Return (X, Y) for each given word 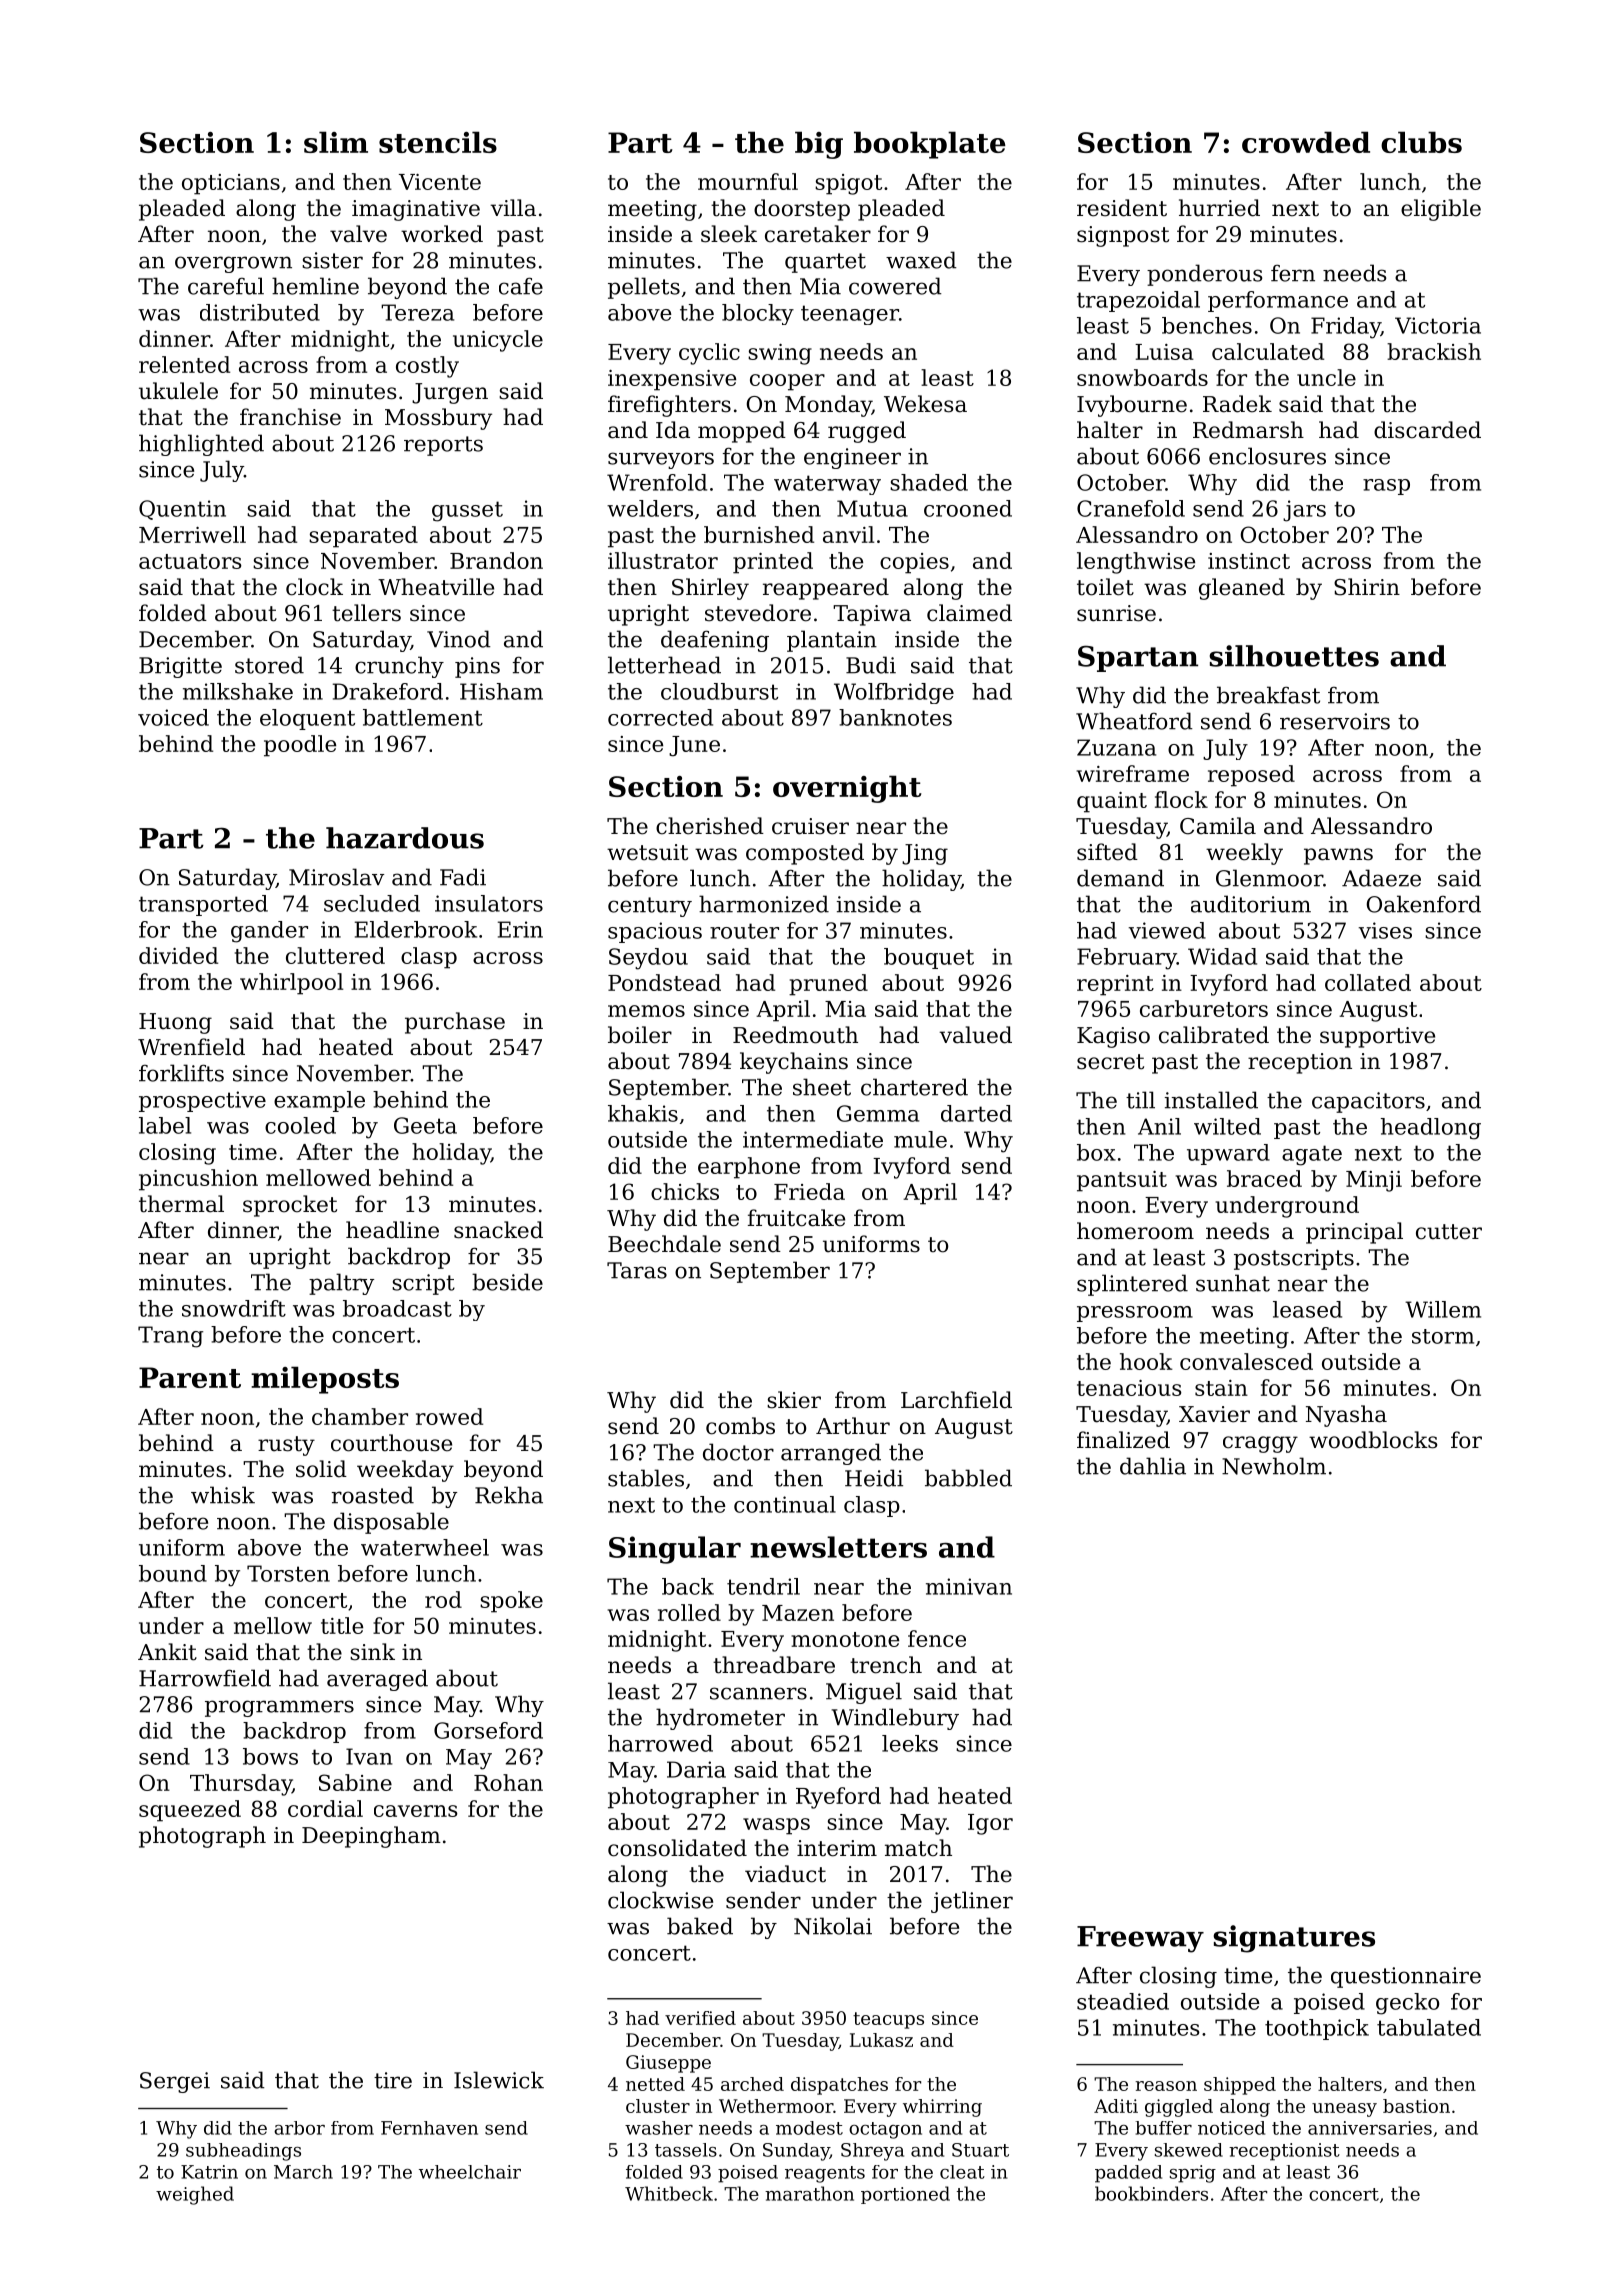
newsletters (838, 1547)
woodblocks (1373, 1440)
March (303, 2172)
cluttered (335, 955)
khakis (643, 1113)
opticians (231, 184)
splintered (1132, 1285)
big (819, 145)
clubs (1421, 142)
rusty (286, 1446)
